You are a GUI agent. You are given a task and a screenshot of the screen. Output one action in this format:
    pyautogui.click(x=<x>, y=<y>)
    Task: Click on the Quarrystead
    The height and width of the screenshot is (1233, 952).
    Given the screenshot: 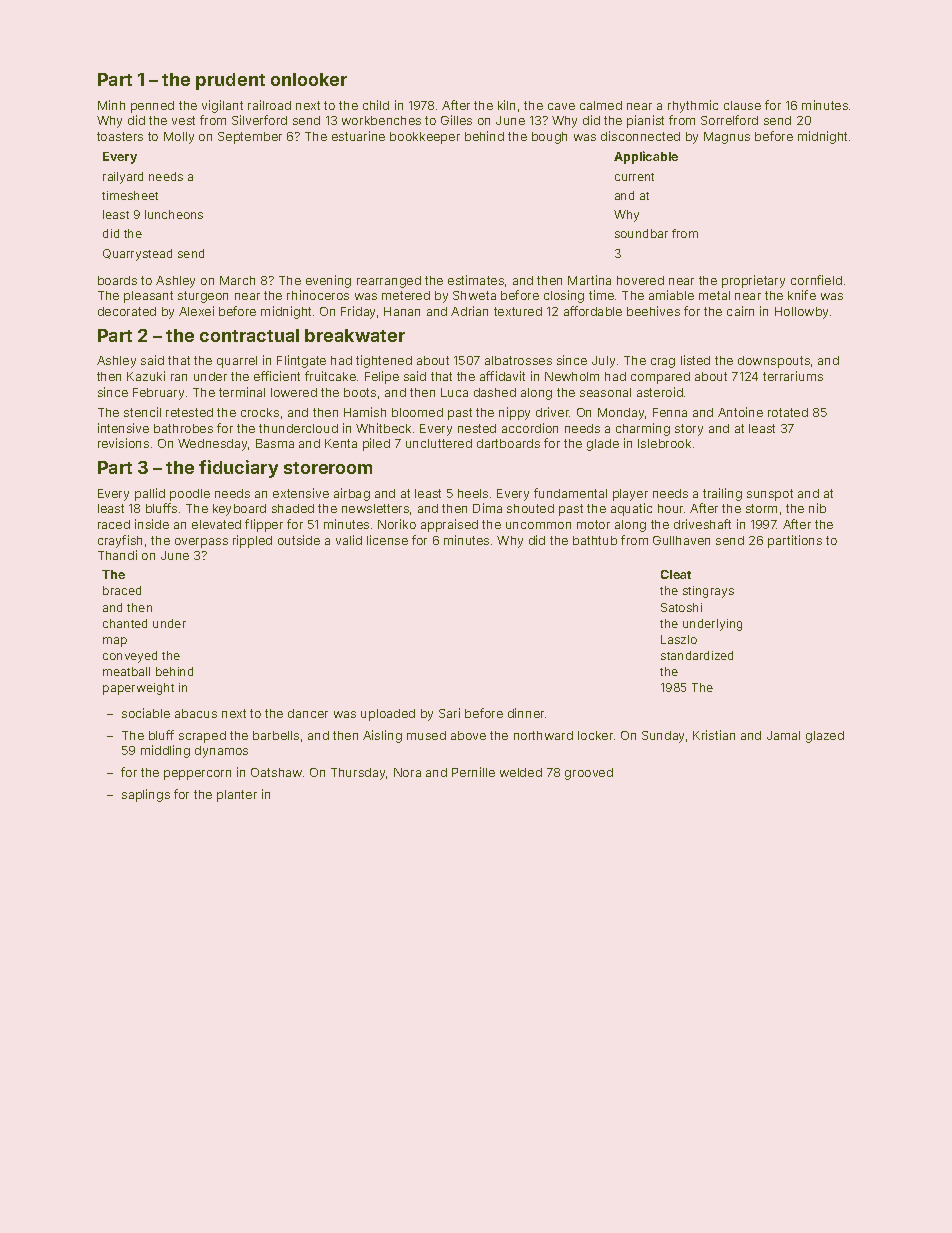 What is the action you would take?
    pyautogui.click(x=137, y=255)
